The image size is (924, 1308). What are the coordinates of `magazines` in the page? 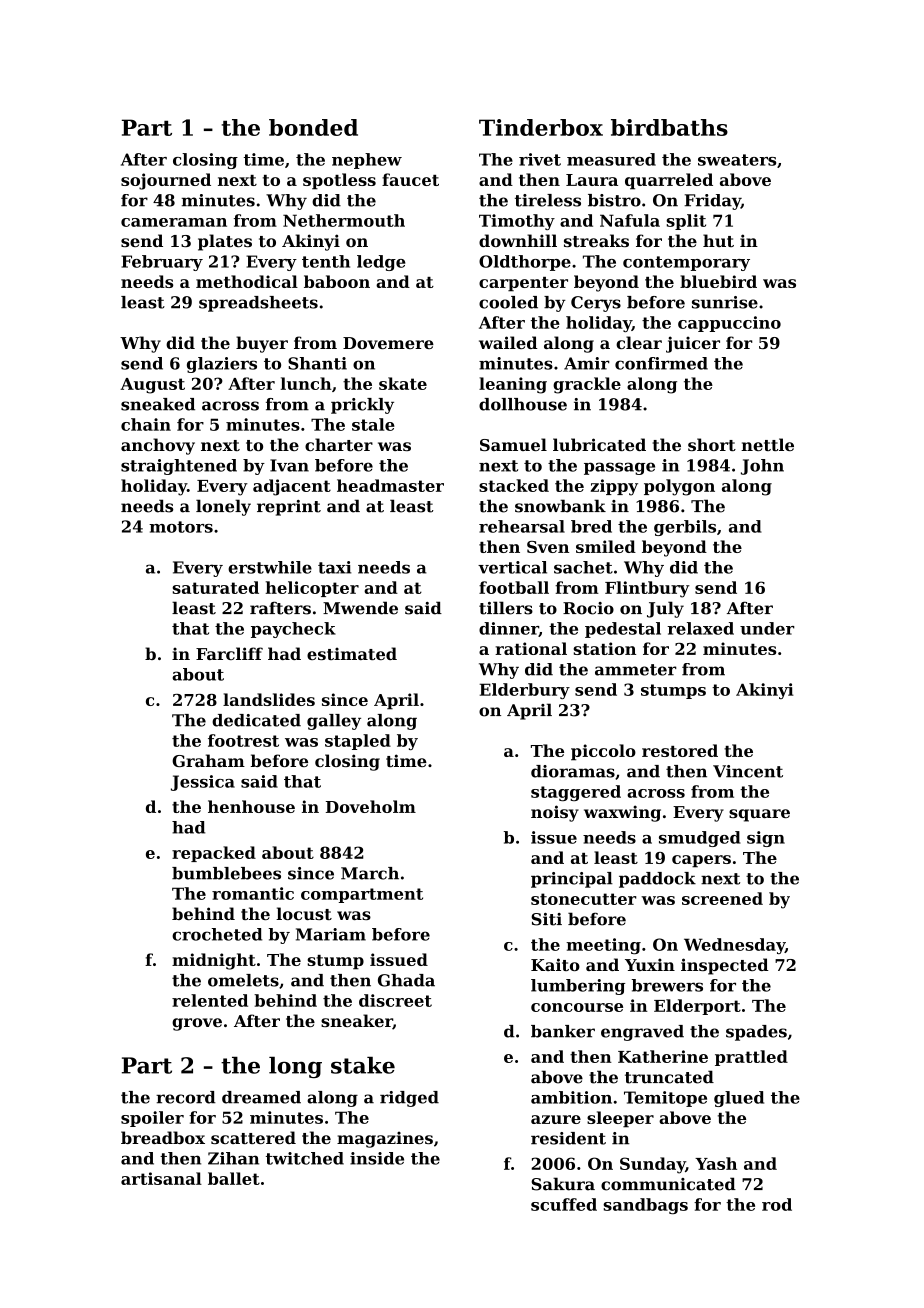 It's located at (385, 1139).
